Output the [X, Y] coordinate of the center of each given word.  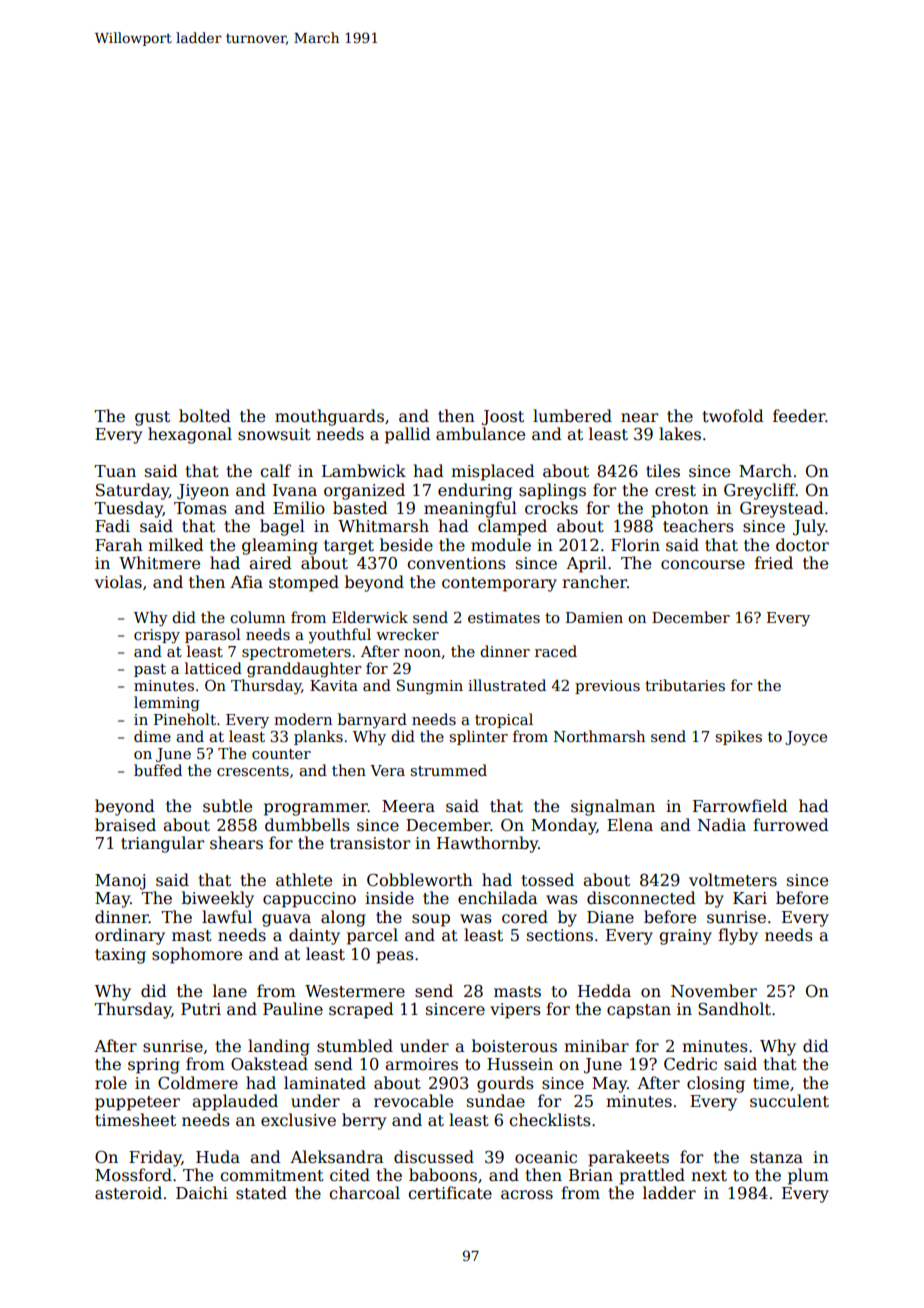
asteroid [128, 1193]
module [501, 544]
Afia [246, 581]
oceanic [546, 1157]
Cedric [690, 1064]
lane [230, 991]
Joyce [806, 738]
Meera [408, 806]
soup [431, 920]
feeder [799, 416]
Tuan [115, 471]
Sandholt [734, 1009]
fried [774, 563]
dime [152, 736]
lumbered [572, 416]
